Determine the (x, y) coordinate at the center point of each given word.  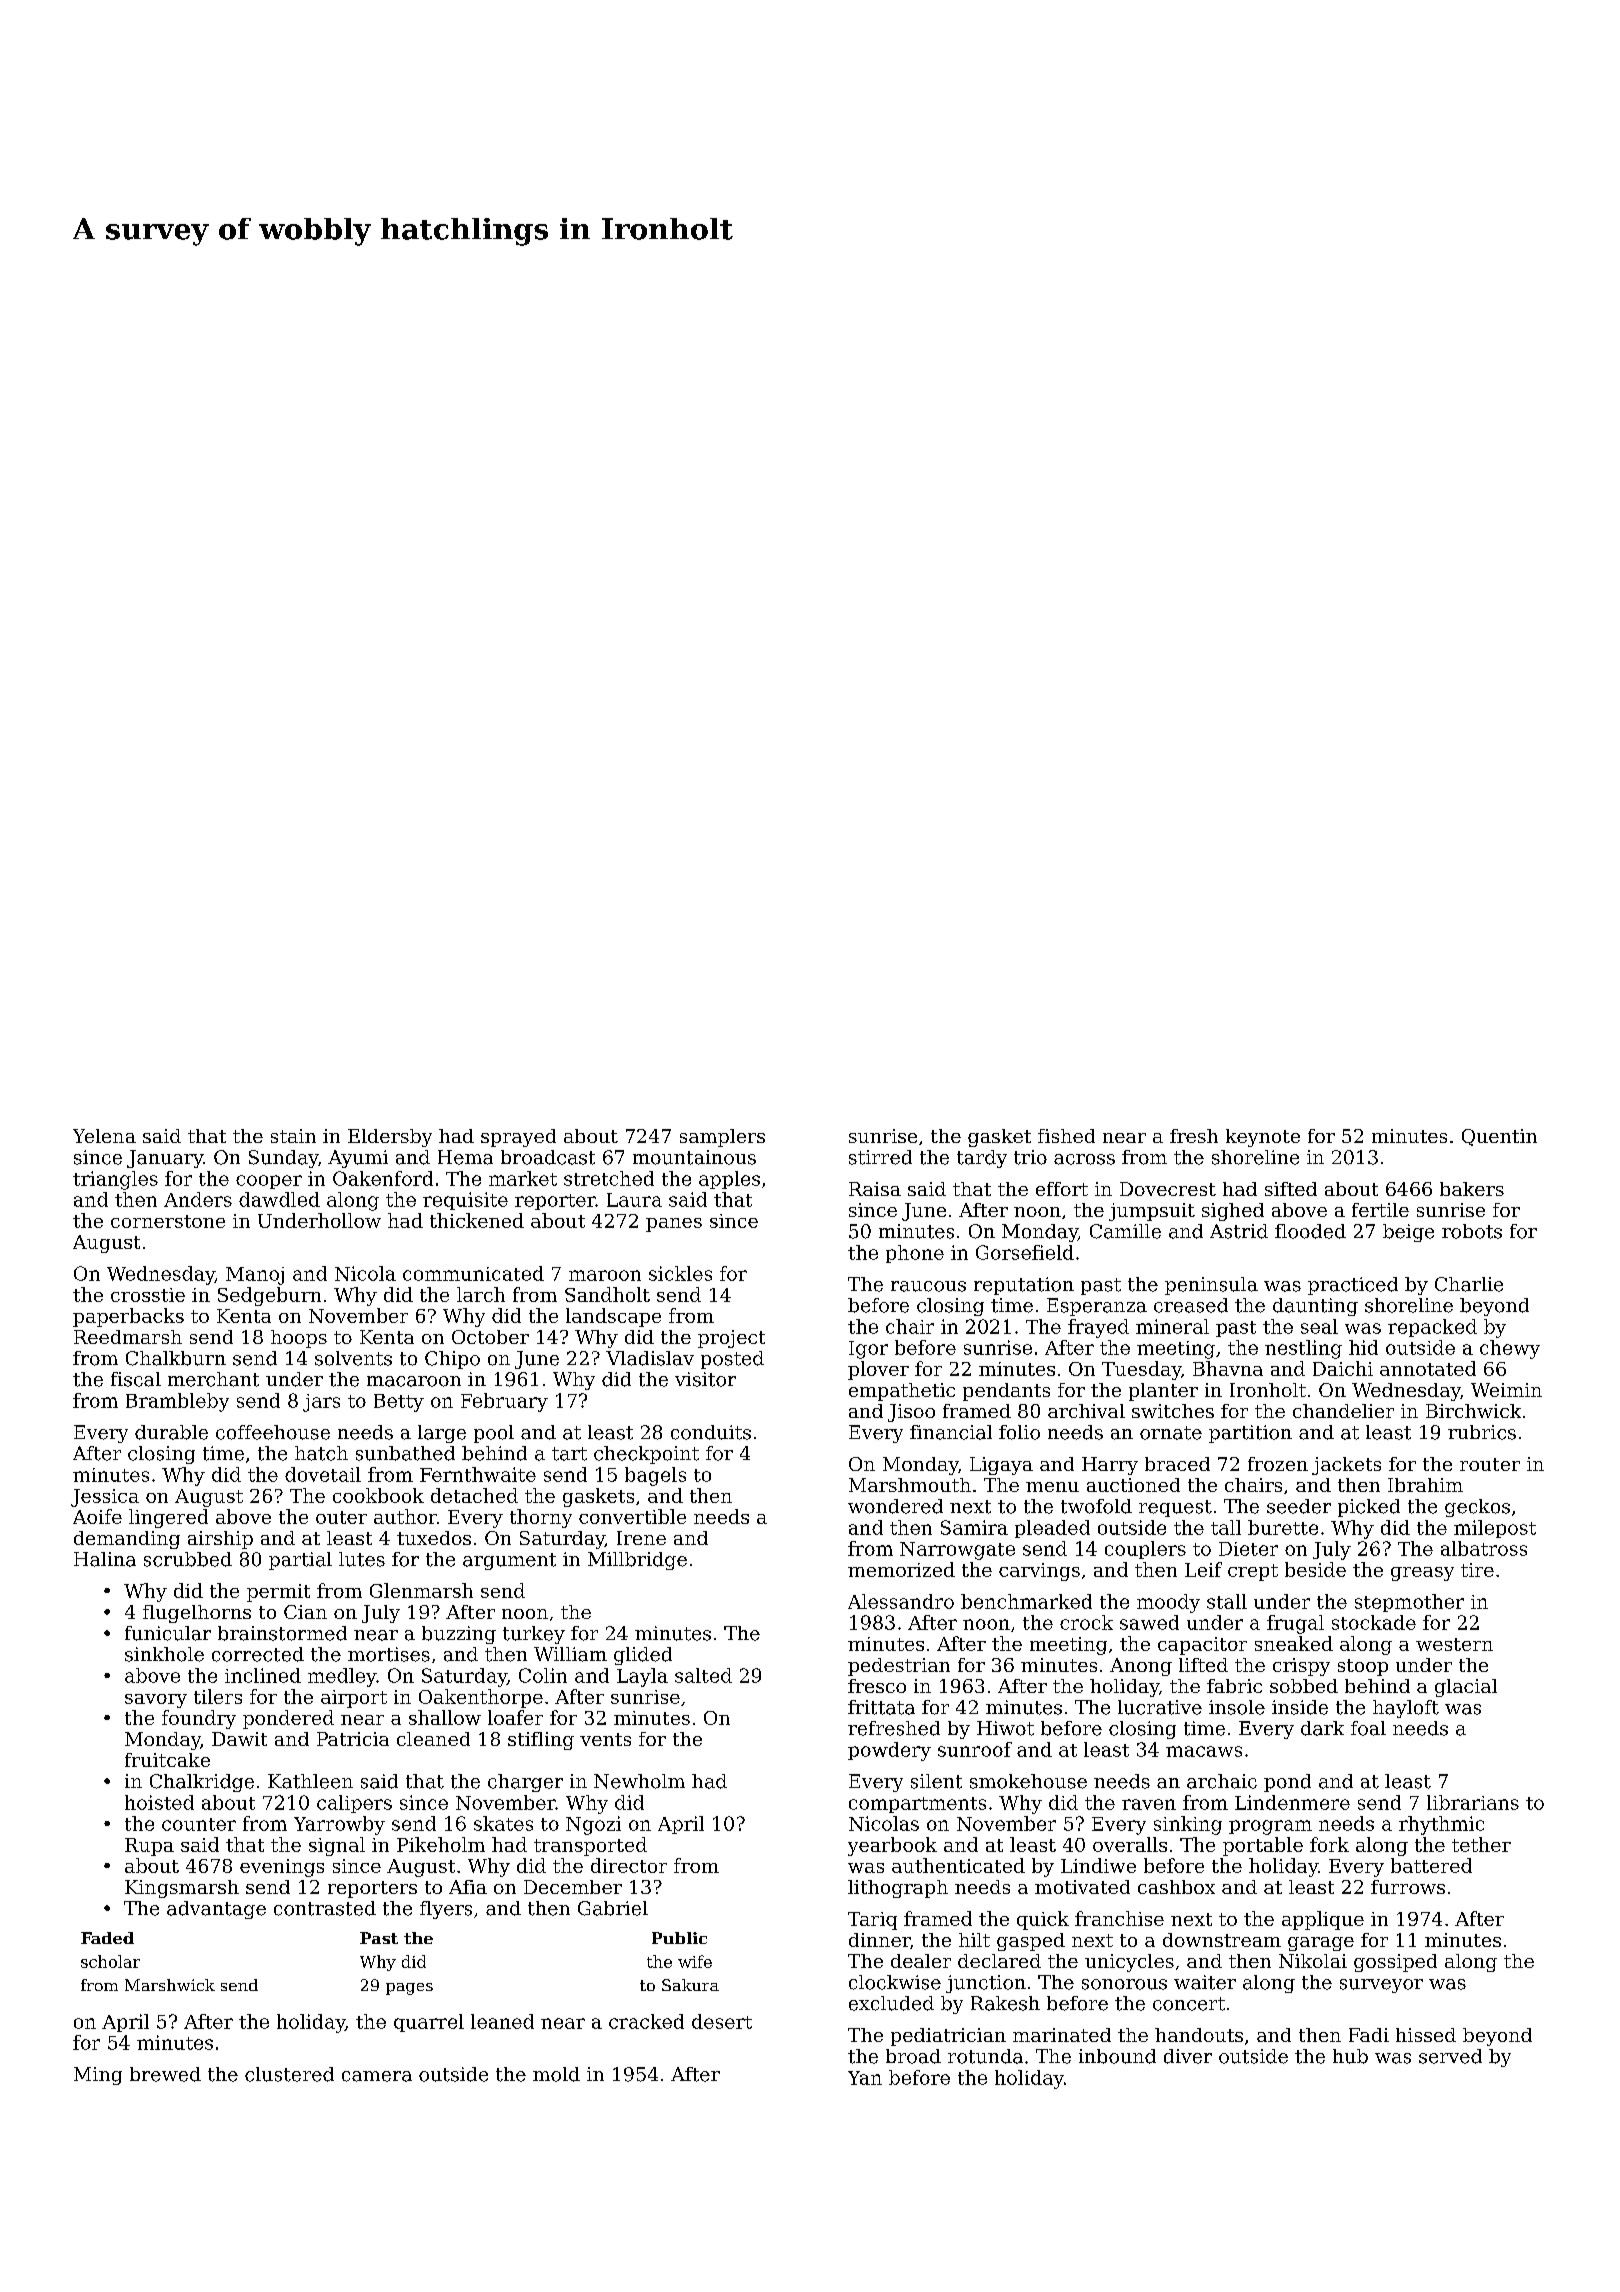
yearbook (892, 1846)
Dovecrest (1168, 1189)
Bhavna (1228, 1368)
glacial (1466, 1688)
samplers (722, 1138)
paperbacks (128, 1317)
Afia (468, 1887)
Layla (642, 1677)
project (731, 1339)
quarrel (429, 2023)
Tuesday (1141, 1370)
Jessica (105, 1498)
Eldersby (390, 1138)
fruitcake (167, 1760)
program (1270, 1827)
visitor (705, 1379)
